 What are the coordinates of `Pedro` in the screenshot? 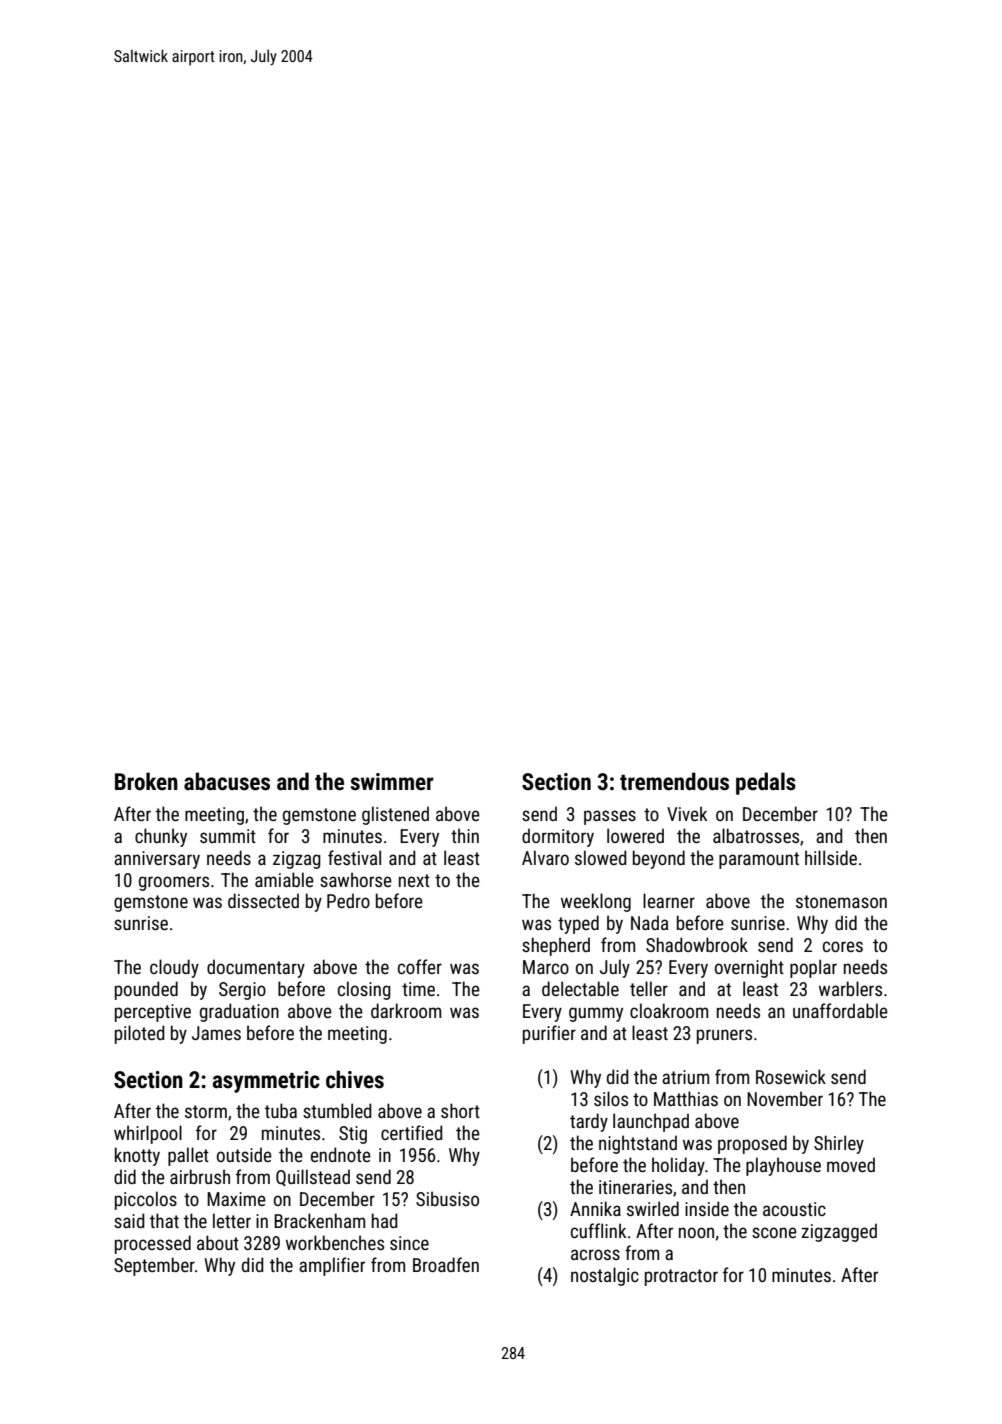 It's located at (348, 900).
